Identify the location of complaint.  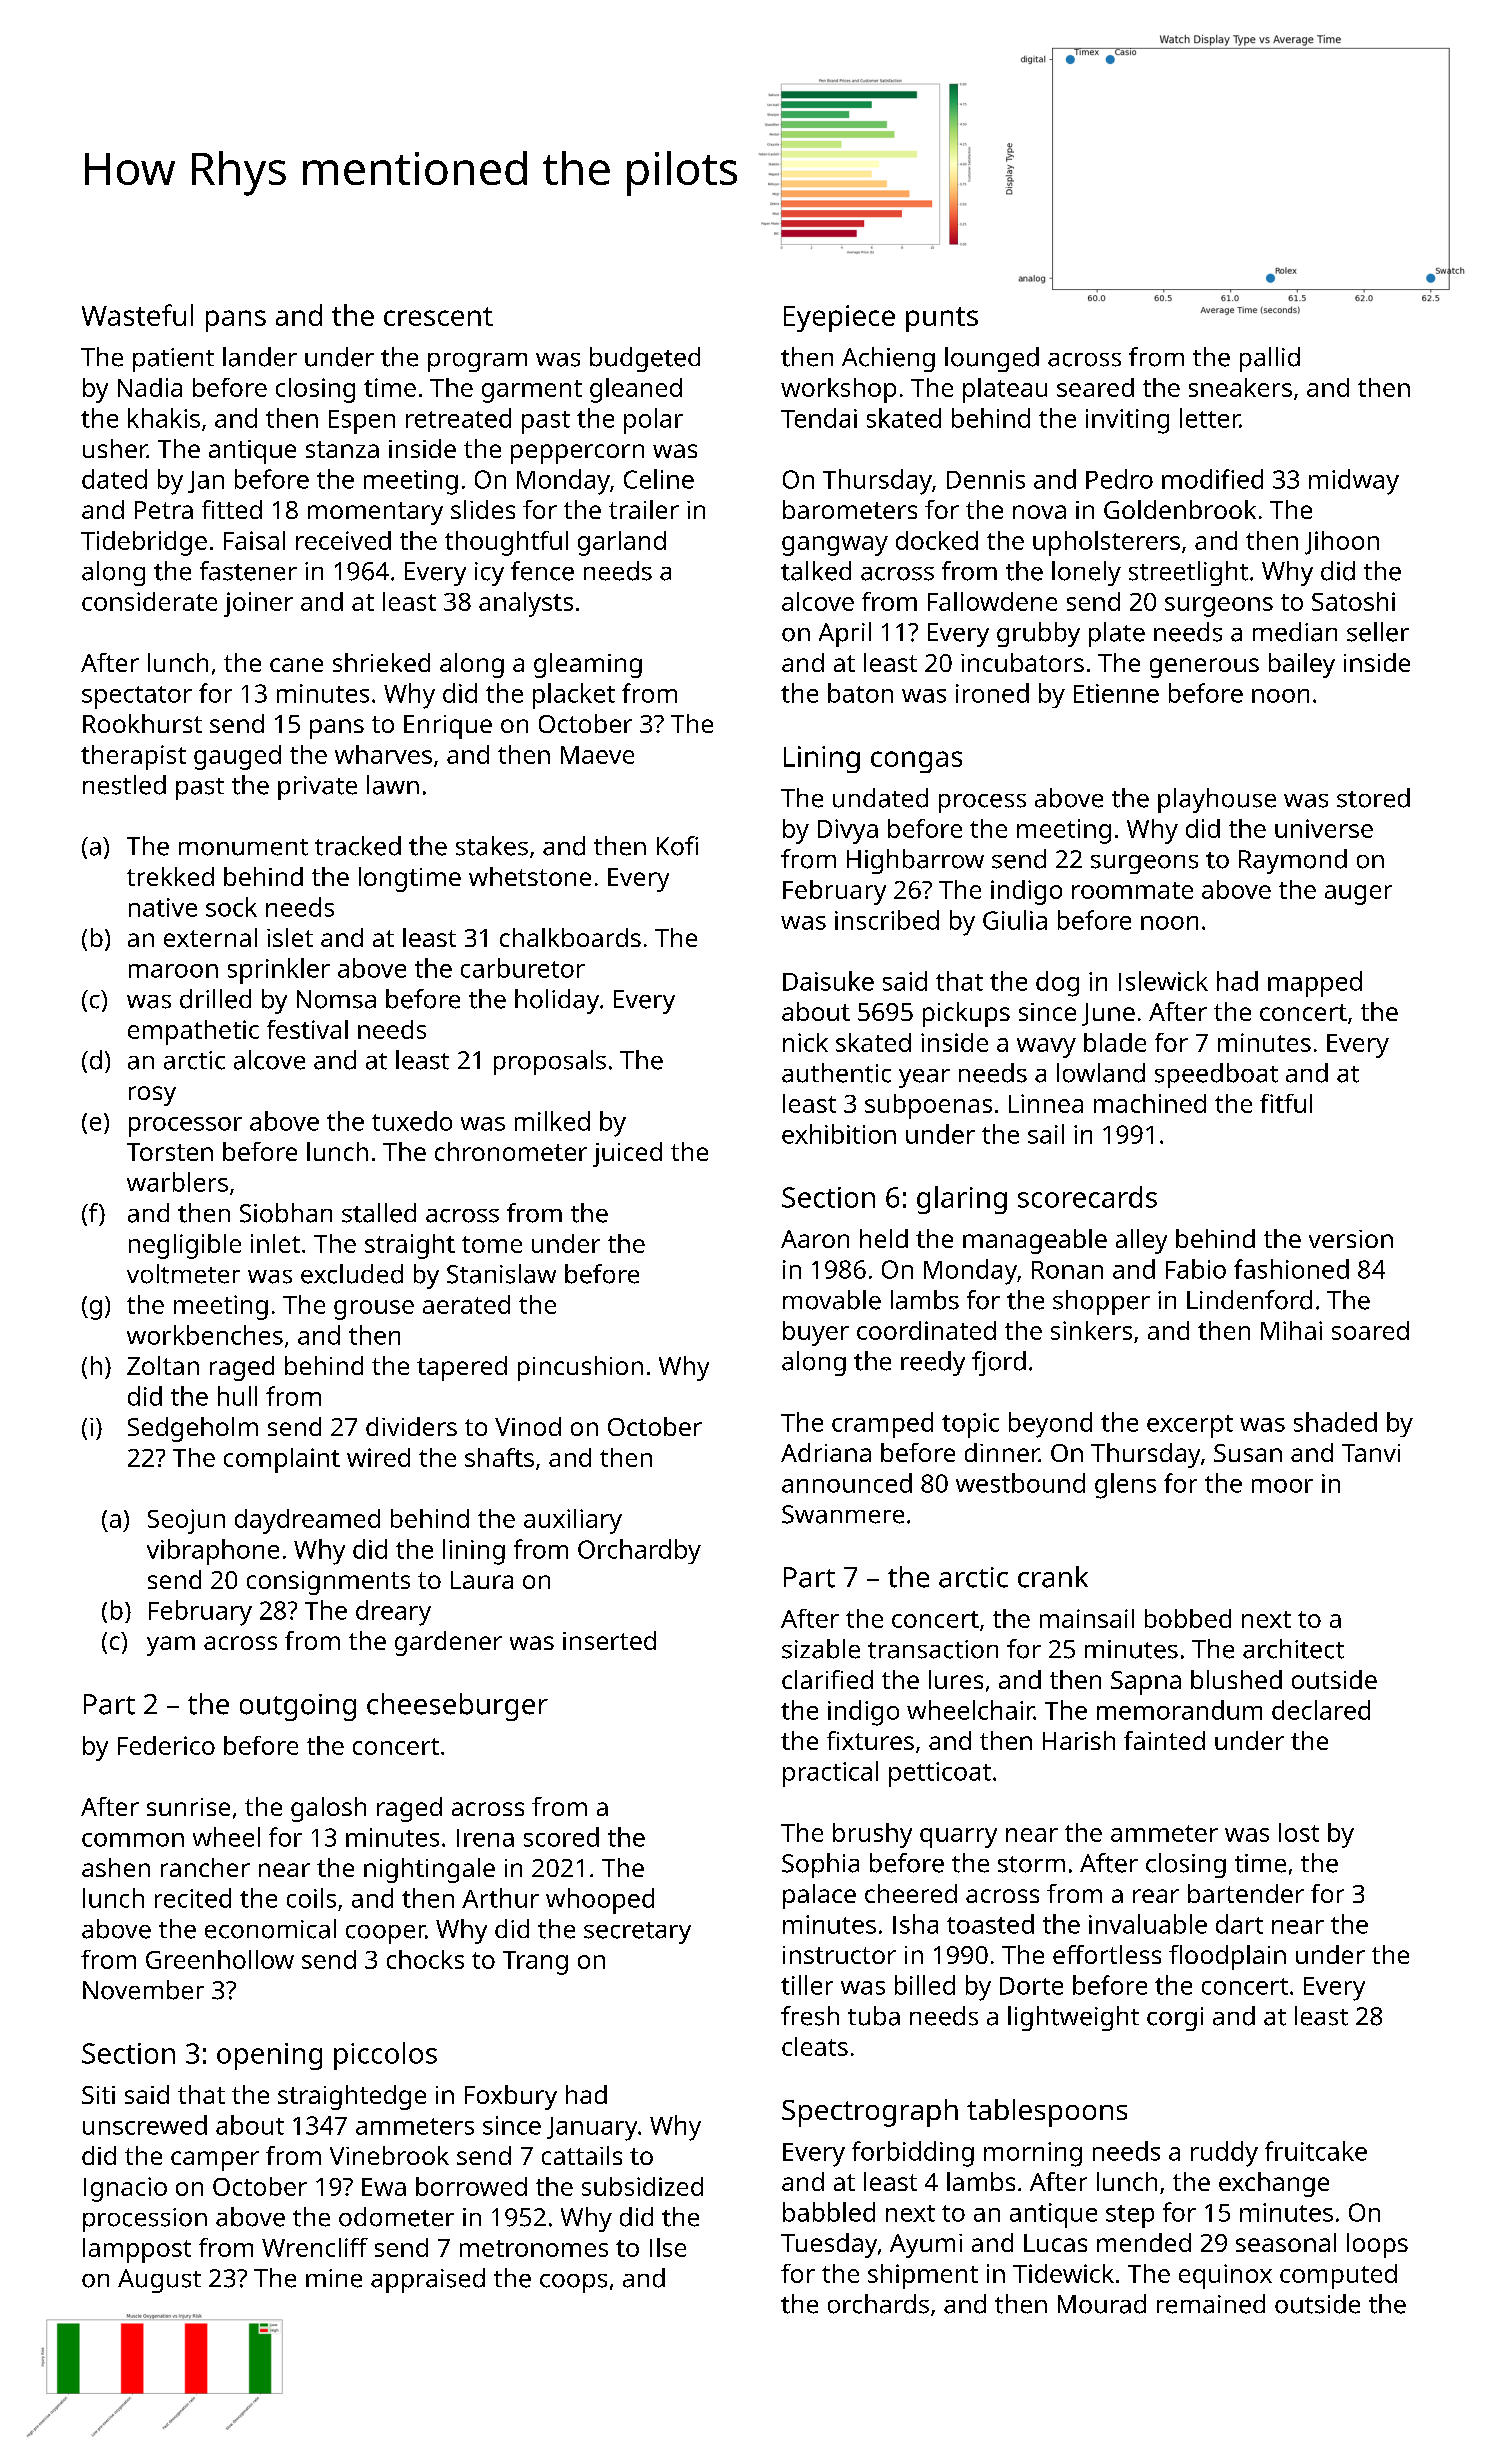
(282, 1460).
